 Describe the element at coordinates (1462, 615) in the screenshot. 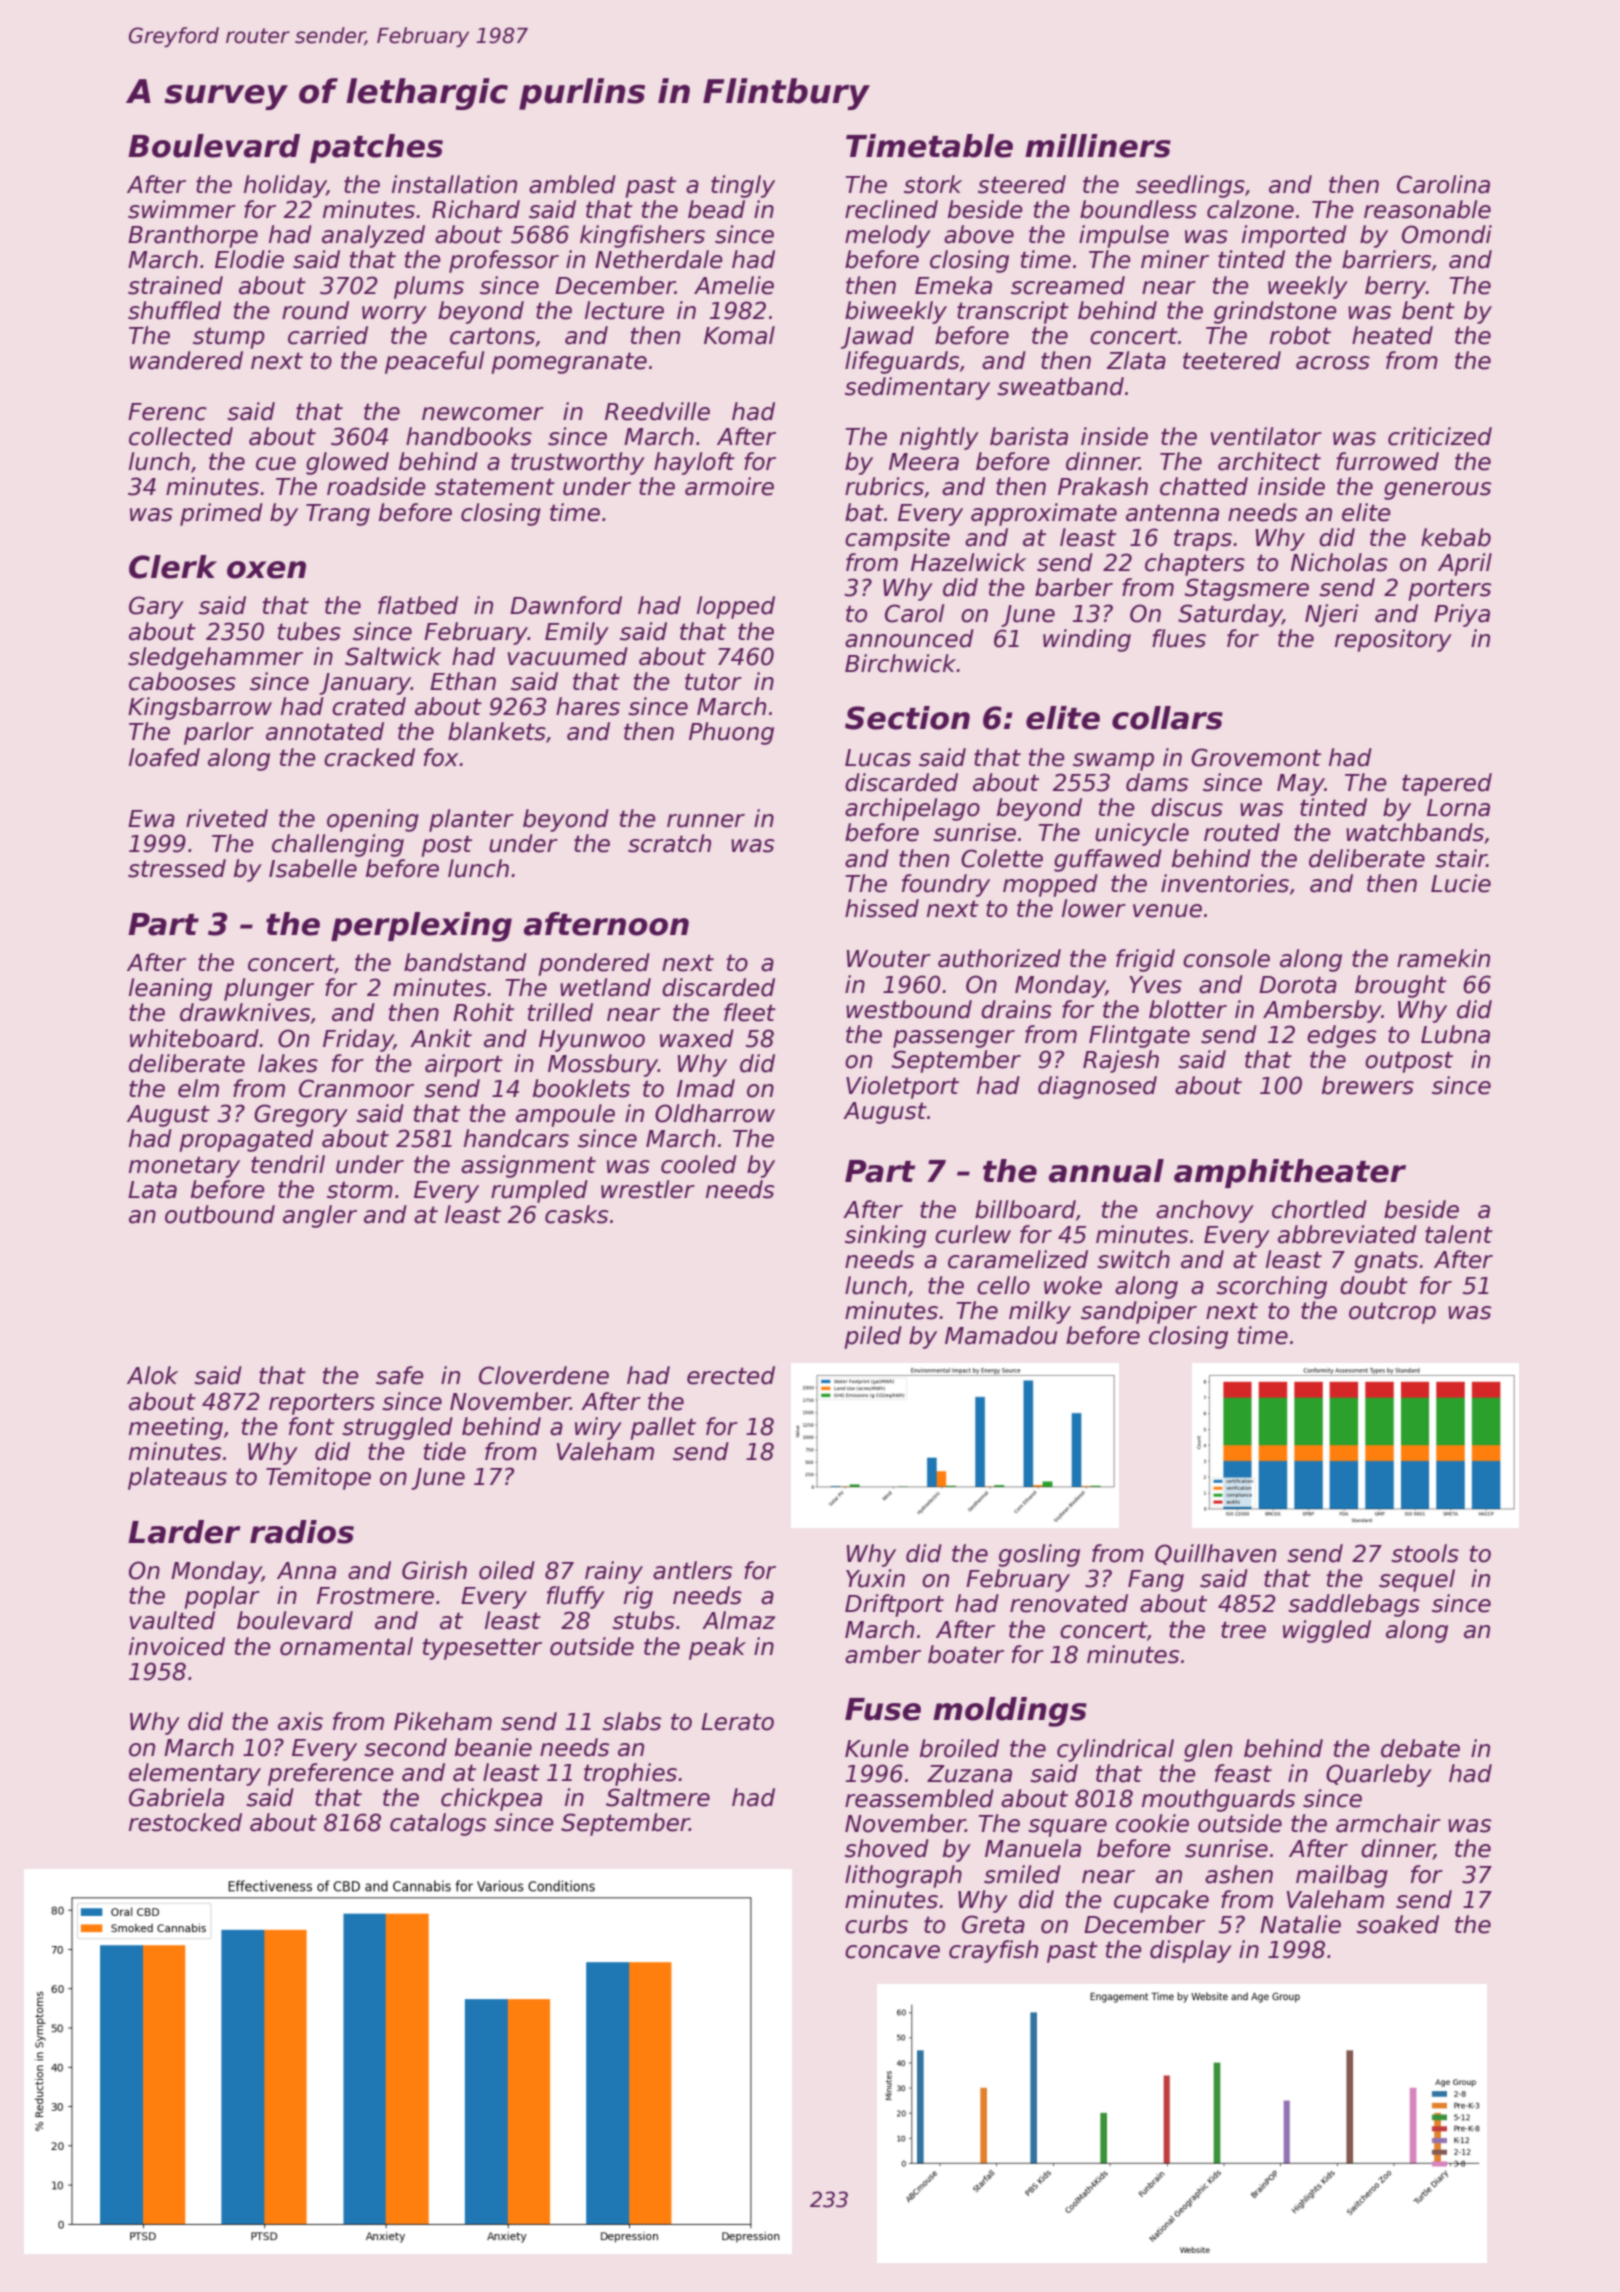

I see `Priya` at that location.
